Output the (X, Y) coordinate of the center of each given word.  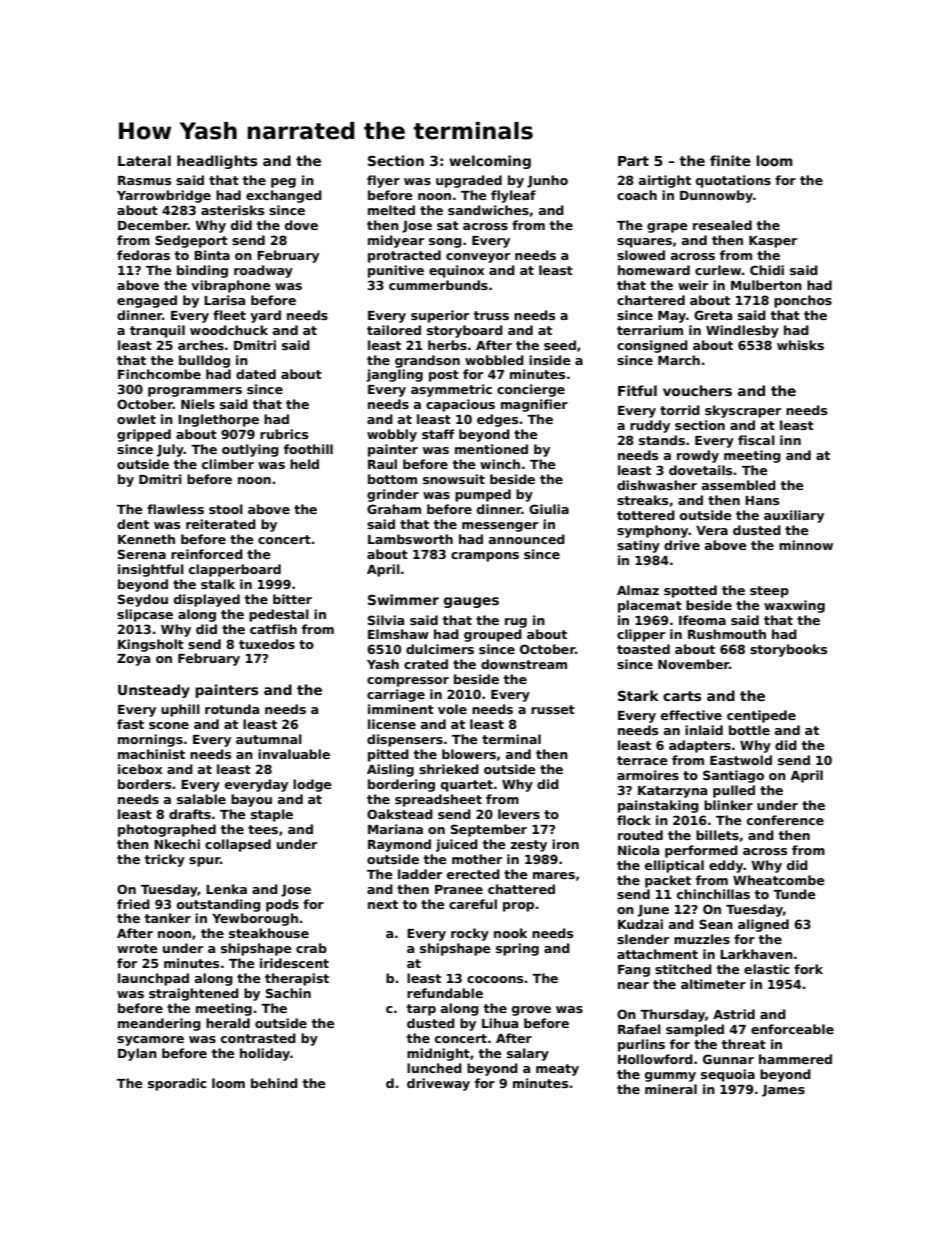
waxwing (794, 606)
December (153, 225)
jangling (394, 375)
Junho (547, 181)
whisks (800, 345)
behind (274, 1083)
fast (130, 724)
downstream (524, 664)
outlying (250, 450)
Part (633, 161)
